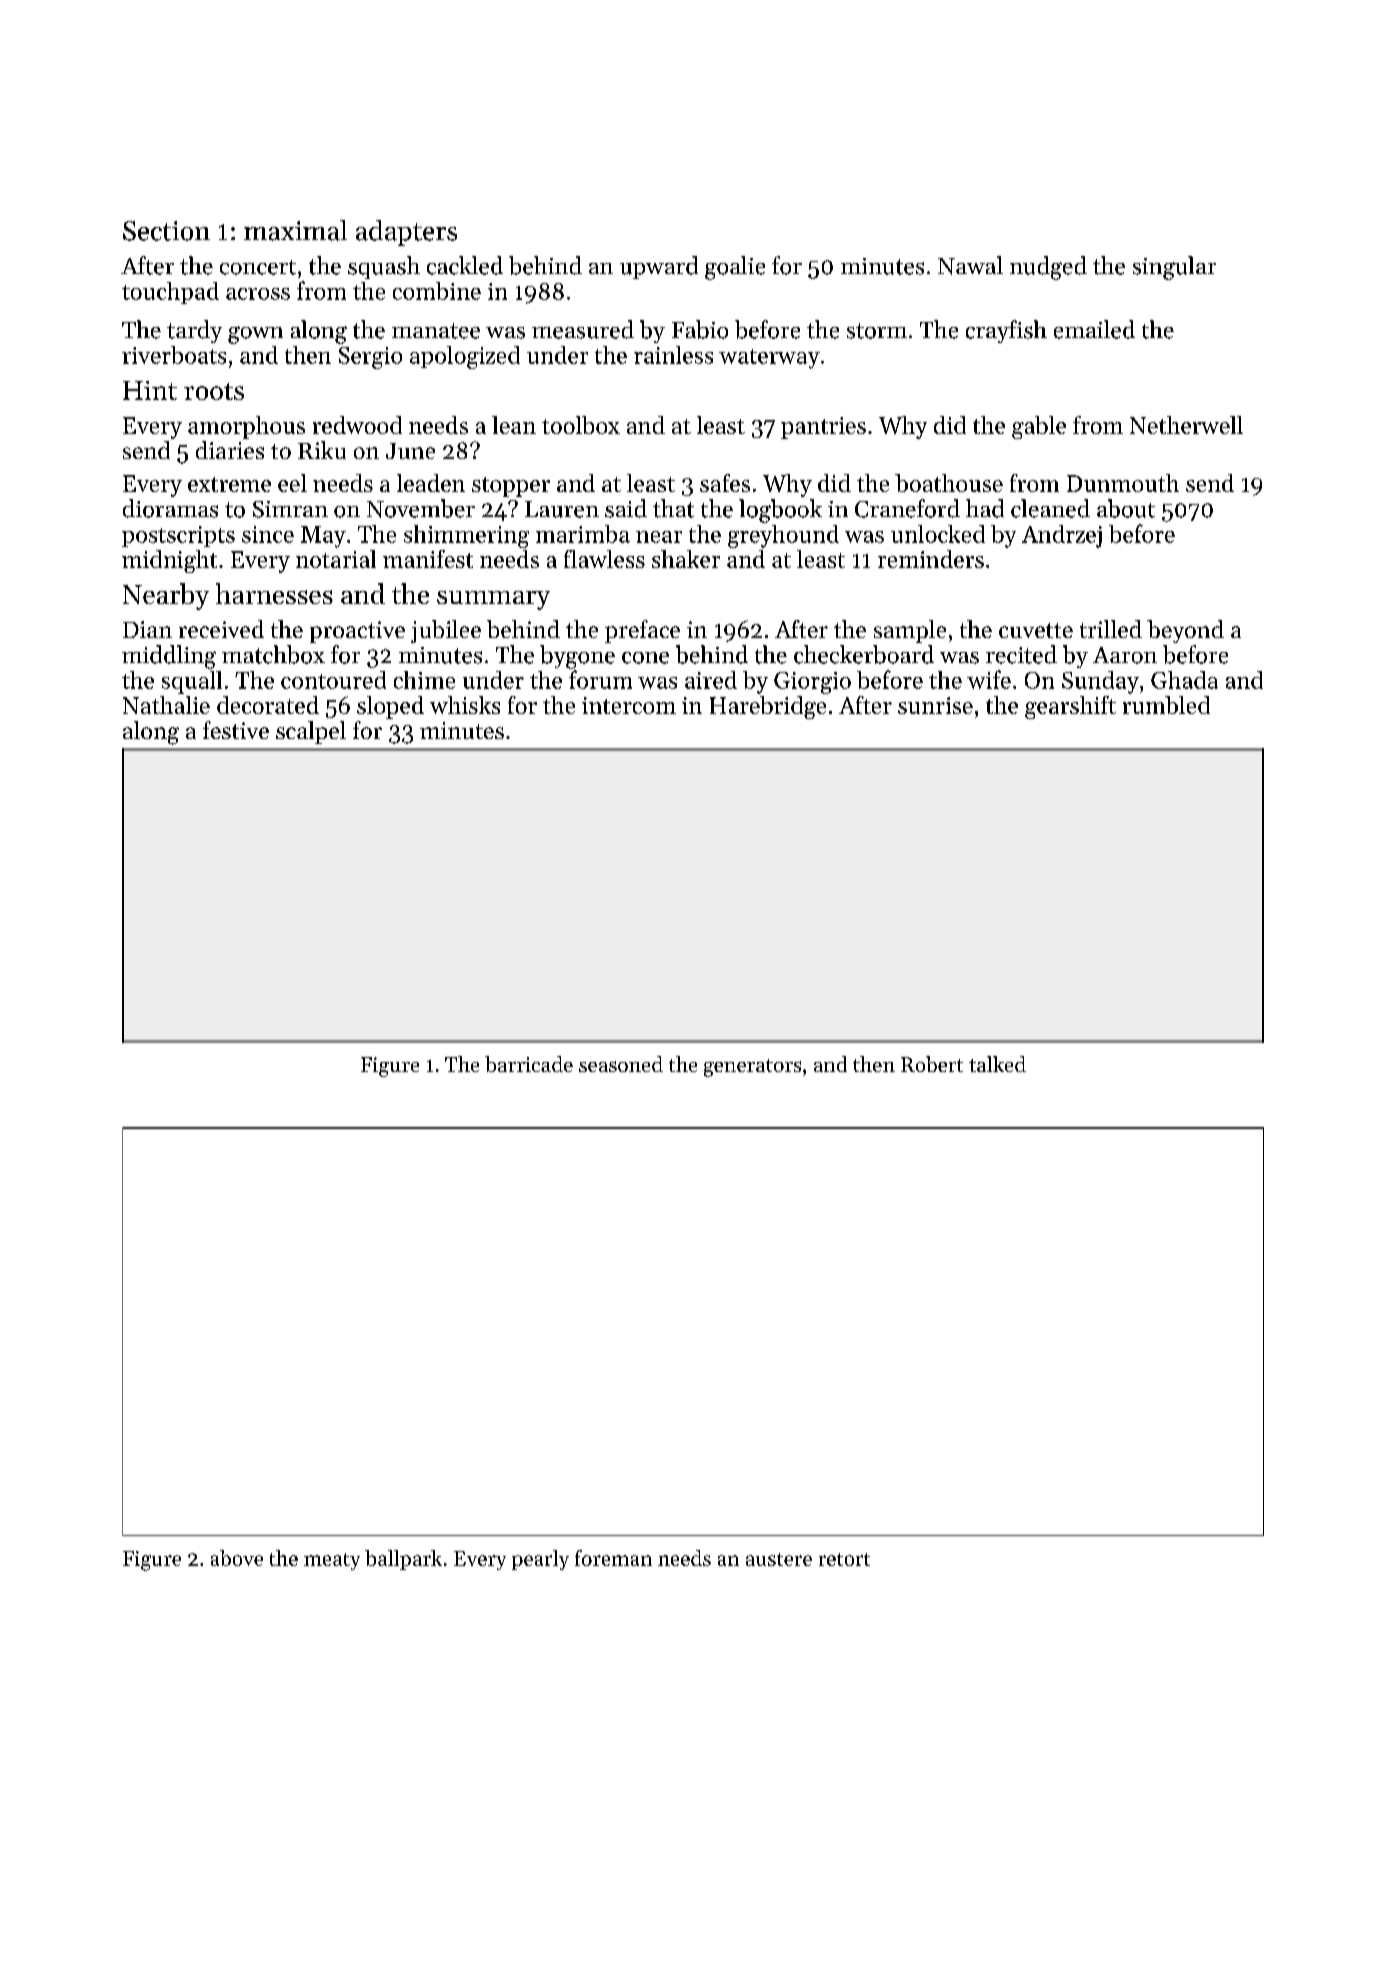 The width and height of the page is (1386, 1969). What do you see at coordinates (230, 450) in the page?
I see `diaries` at bounding box center [230, 450].
